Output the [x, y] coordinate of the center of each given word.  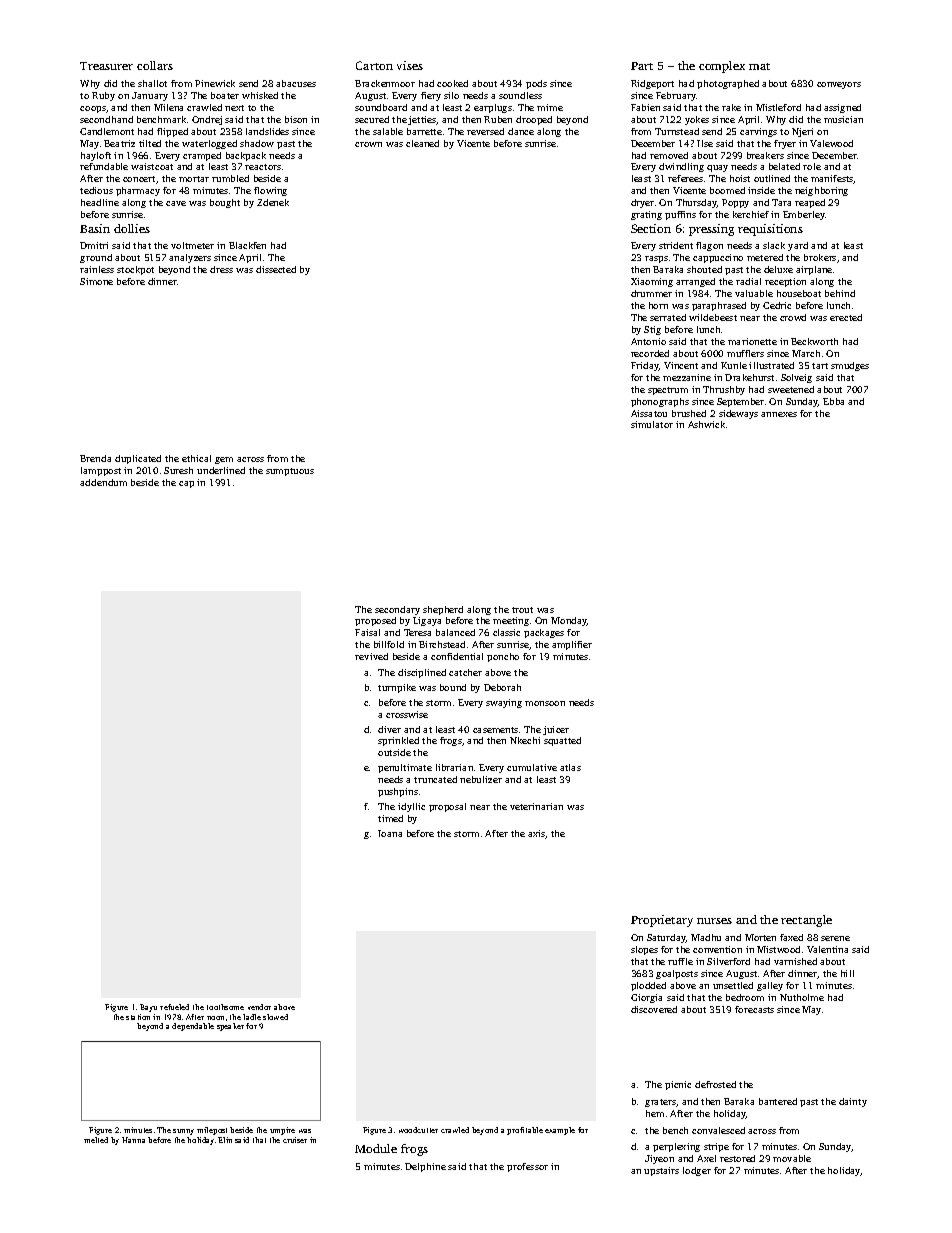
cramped [202, 156]
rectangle [806, 921]
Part [642, 66]
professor [527, 1167]
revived [371, 656]
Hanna [133, 1140]
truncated [435, 779]
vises [410, 65]
